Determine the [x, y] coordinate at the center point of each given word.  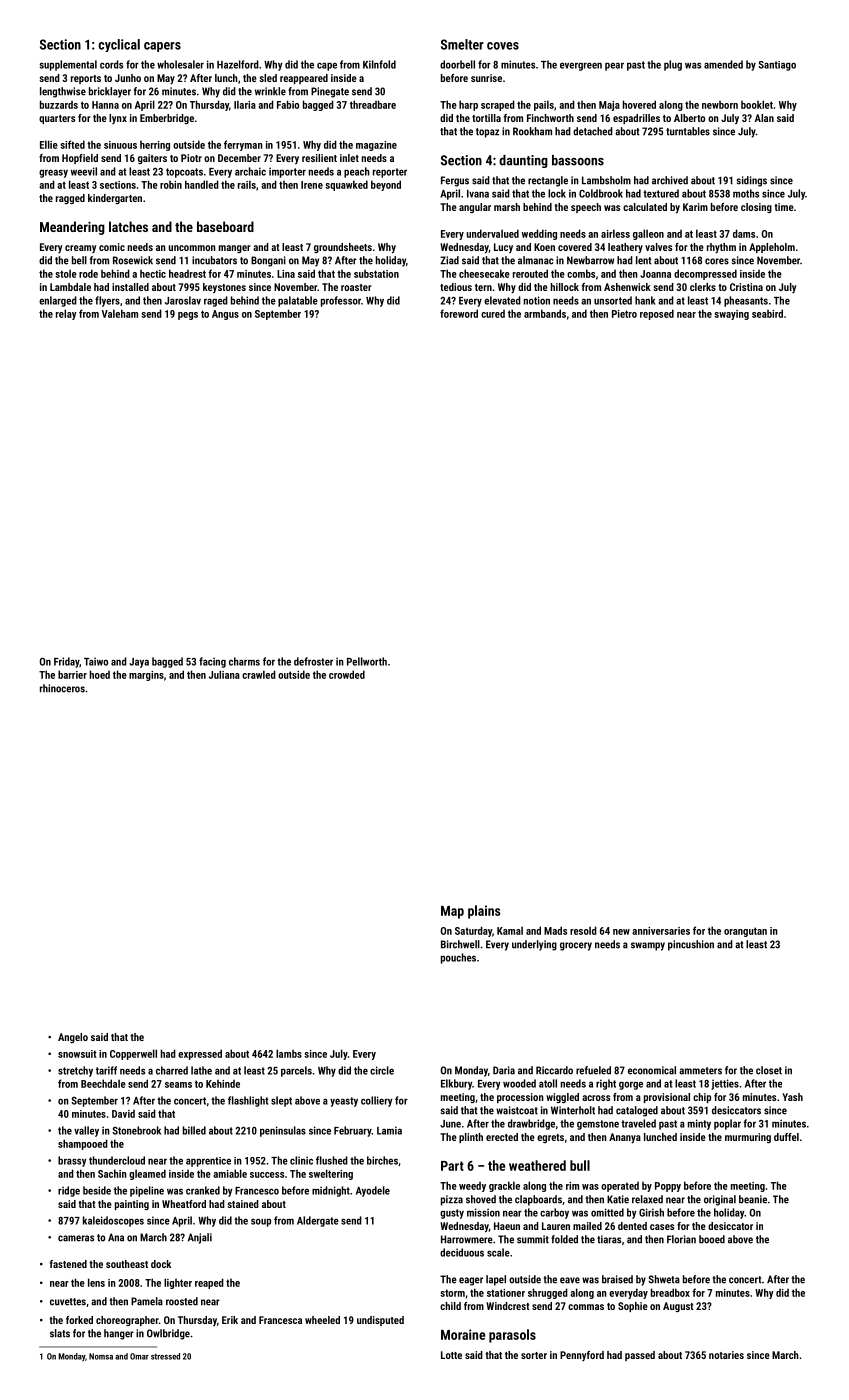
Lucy [503, 248]
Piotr [191, 158]
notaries [726, 1355]
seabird [767, 313]
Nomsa [101, 1356]
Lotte [451, 1355]
